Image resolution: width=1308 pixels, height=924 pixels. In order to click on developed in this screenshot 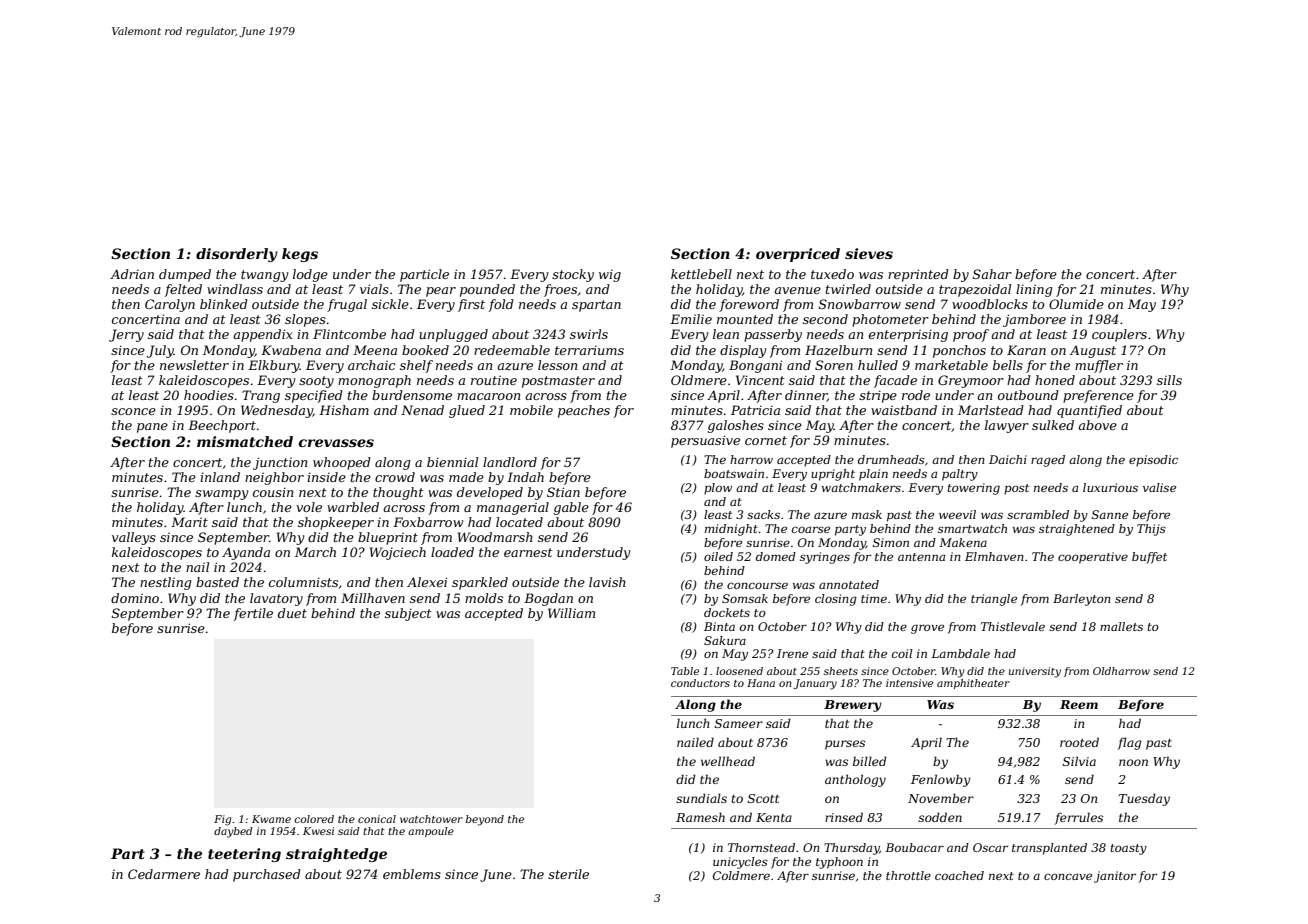, I will do `click(490, 493)`.
